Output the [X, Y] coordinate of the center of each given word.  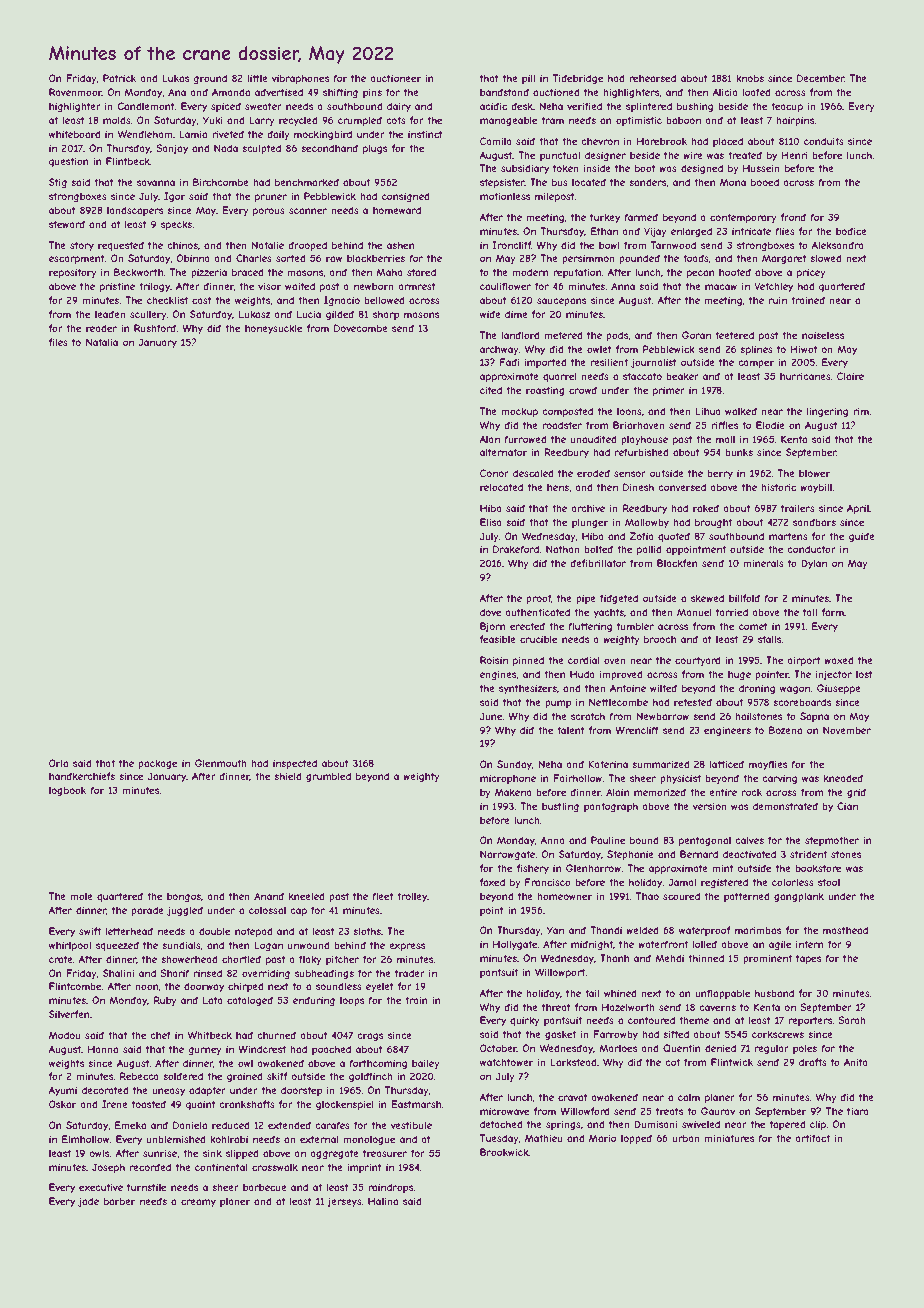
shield [288, 776]
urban [686, 1138]
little [257, 78]
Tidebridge [578, 79]
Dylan [814, 564]
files [58, 342]
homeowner [564, 896]
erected [527, 626]
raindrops [390, 1188]
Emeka [130, 1125]
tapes [808, 959]
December [820, 78]
